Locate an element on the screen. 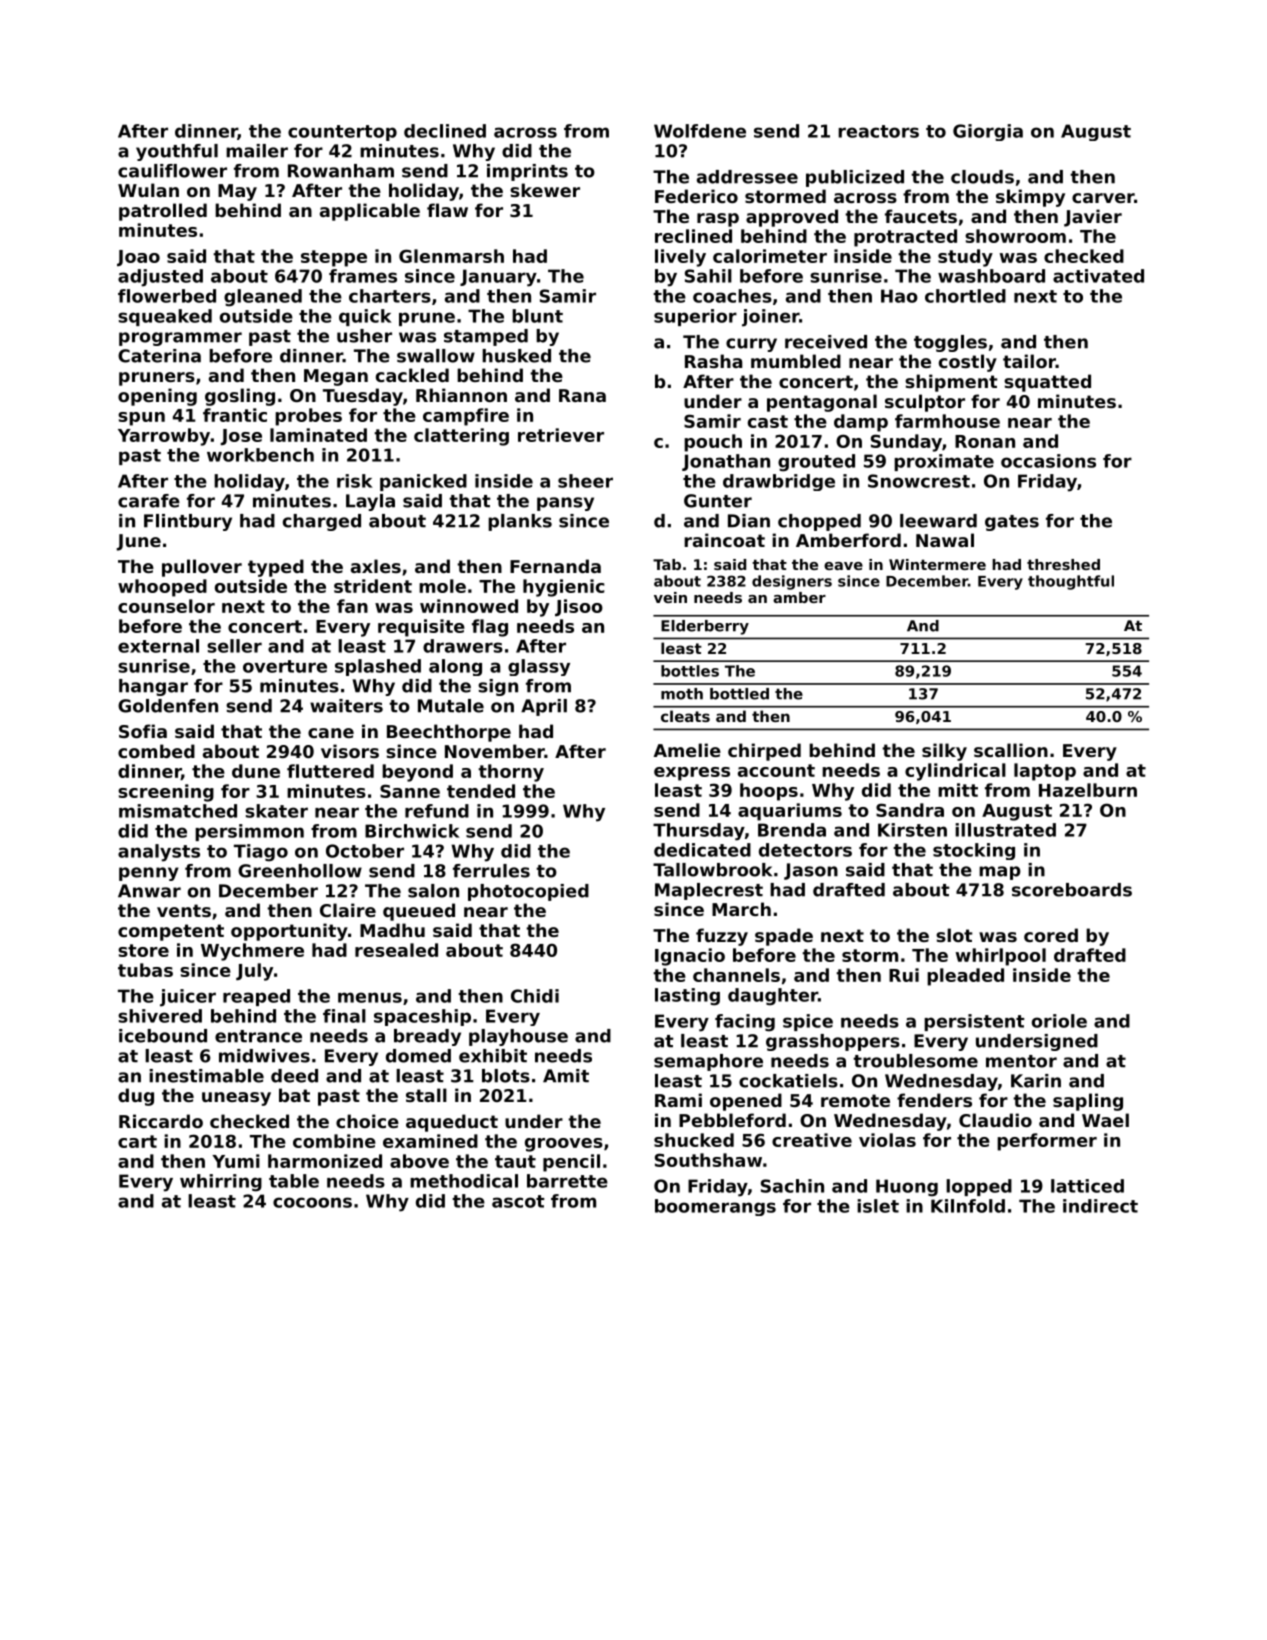 The height and width of the screenshot is (1640, 1267). oriole is located at coordinates (1059, 1021).
